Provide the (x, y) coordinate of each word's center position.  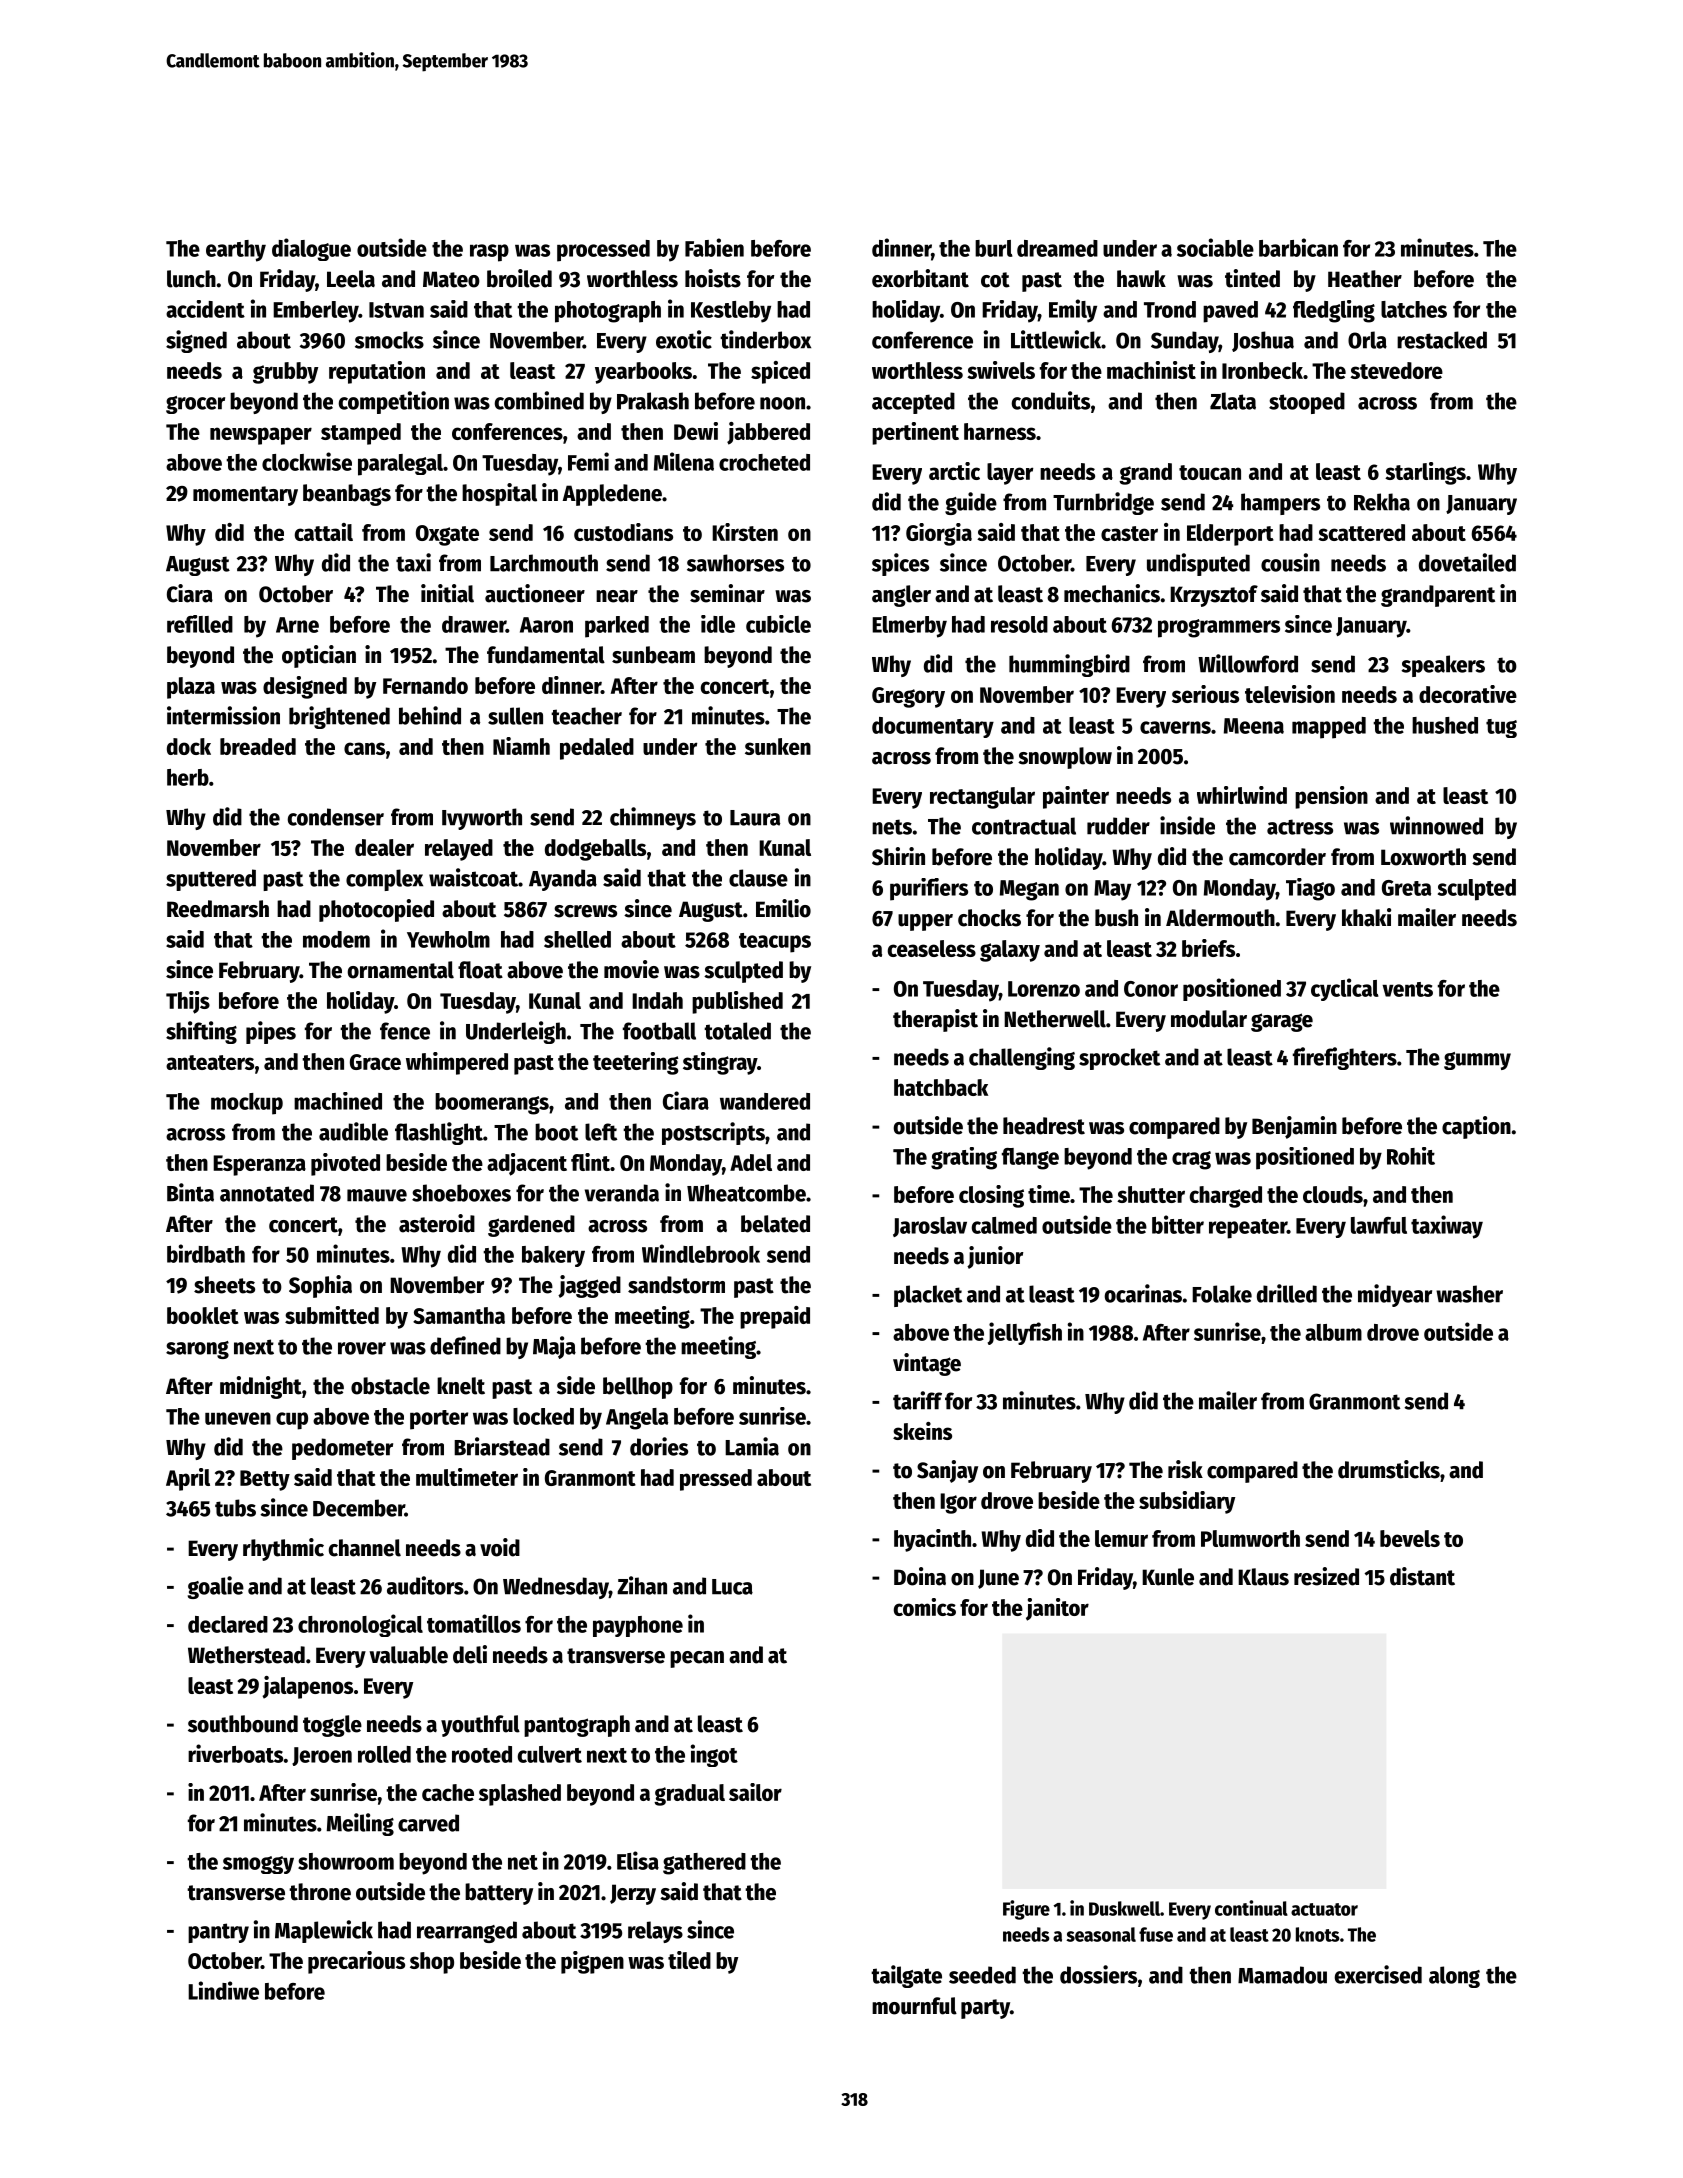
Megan (1029, 890)
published (737, 1002)
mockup (247, 1104)
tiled (689, 1960)
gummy (1477, 1061)
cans (364, 748)
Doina (920, 1576)
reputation (377, 372)
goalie (216, 1587)
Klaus (1263, 1577)
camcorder (1277, 857)
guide (971, 503)
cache (448, 1792)
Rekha (1382, 502)
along (1454, 1977)
